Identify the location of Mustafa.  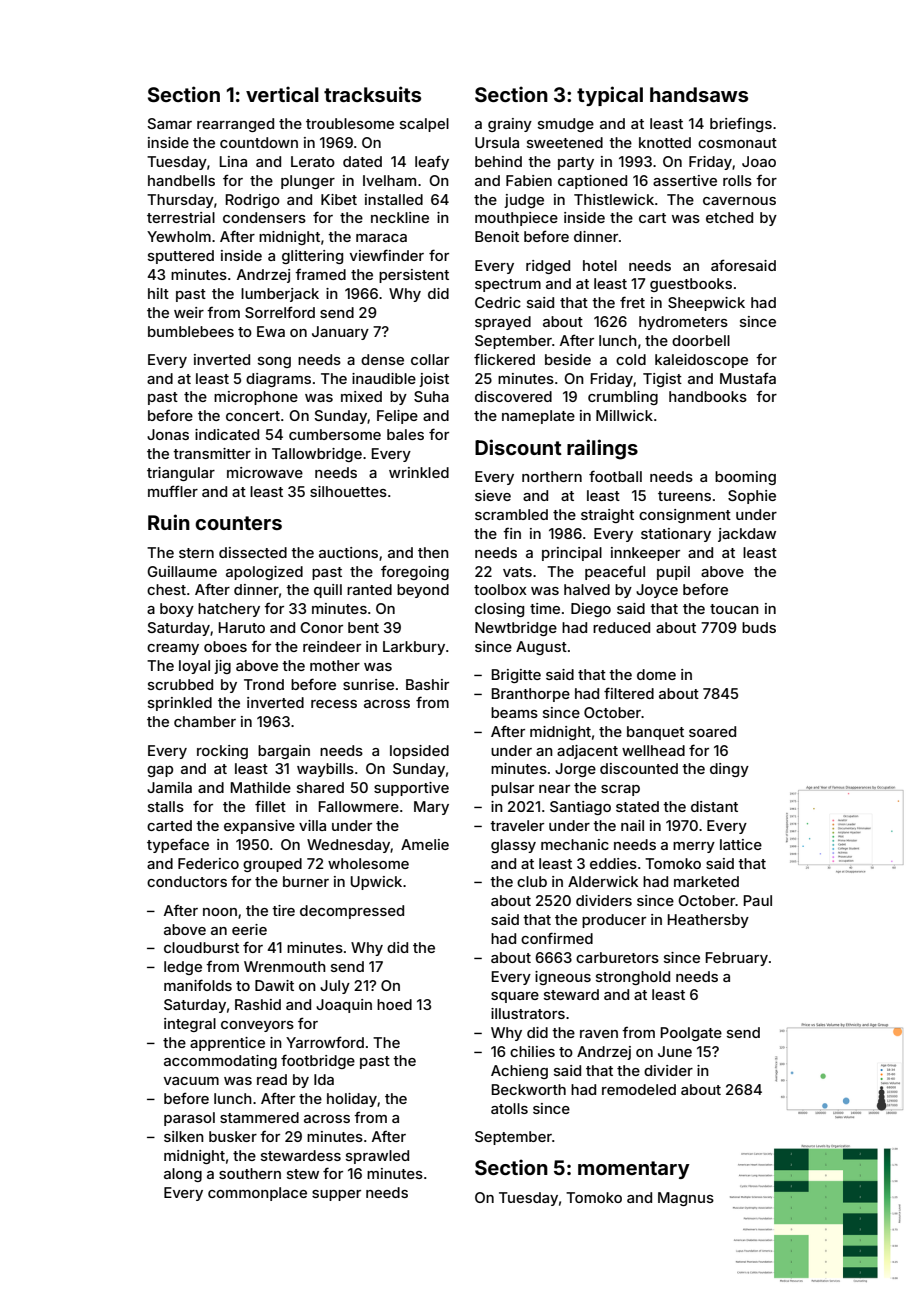
(748, 378).
